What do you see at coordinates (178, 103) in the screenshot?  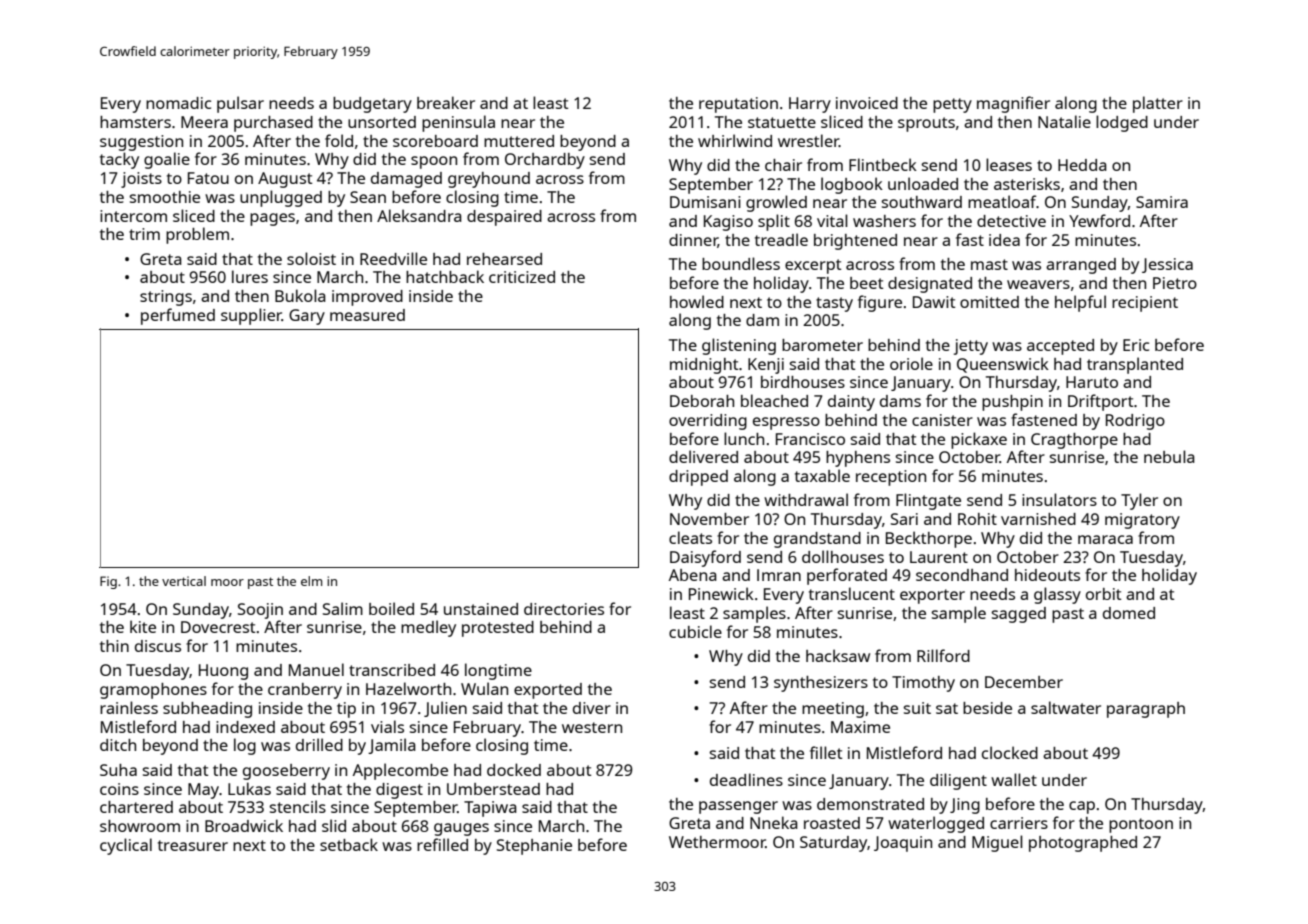 I see `nomadic` at bounding box center [178, 103].
